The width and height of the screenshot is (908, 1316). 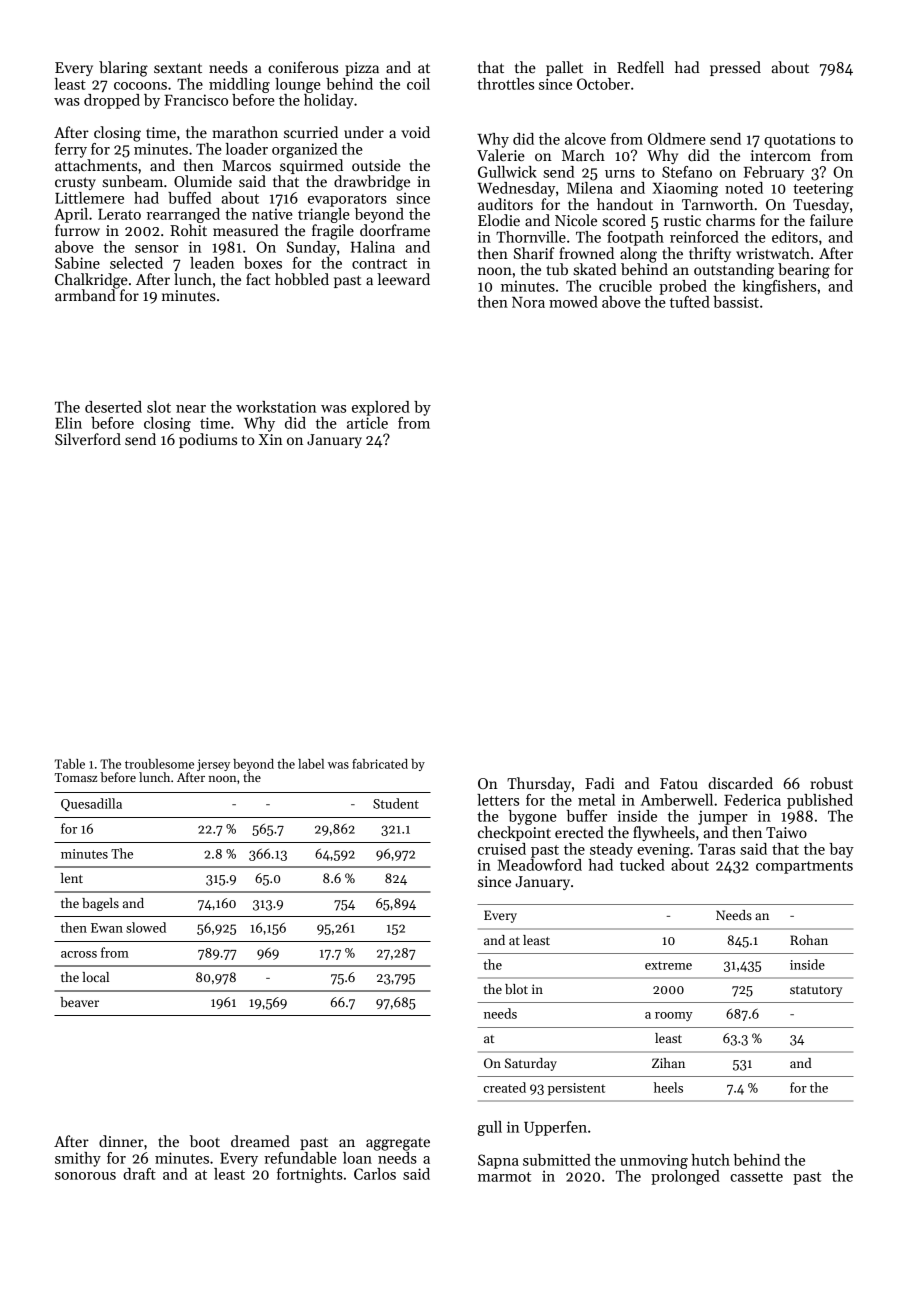 What do you see at coordinates (205, 1141) in the screenshot?
I see `boot` at bounding box center [205, 1141].
